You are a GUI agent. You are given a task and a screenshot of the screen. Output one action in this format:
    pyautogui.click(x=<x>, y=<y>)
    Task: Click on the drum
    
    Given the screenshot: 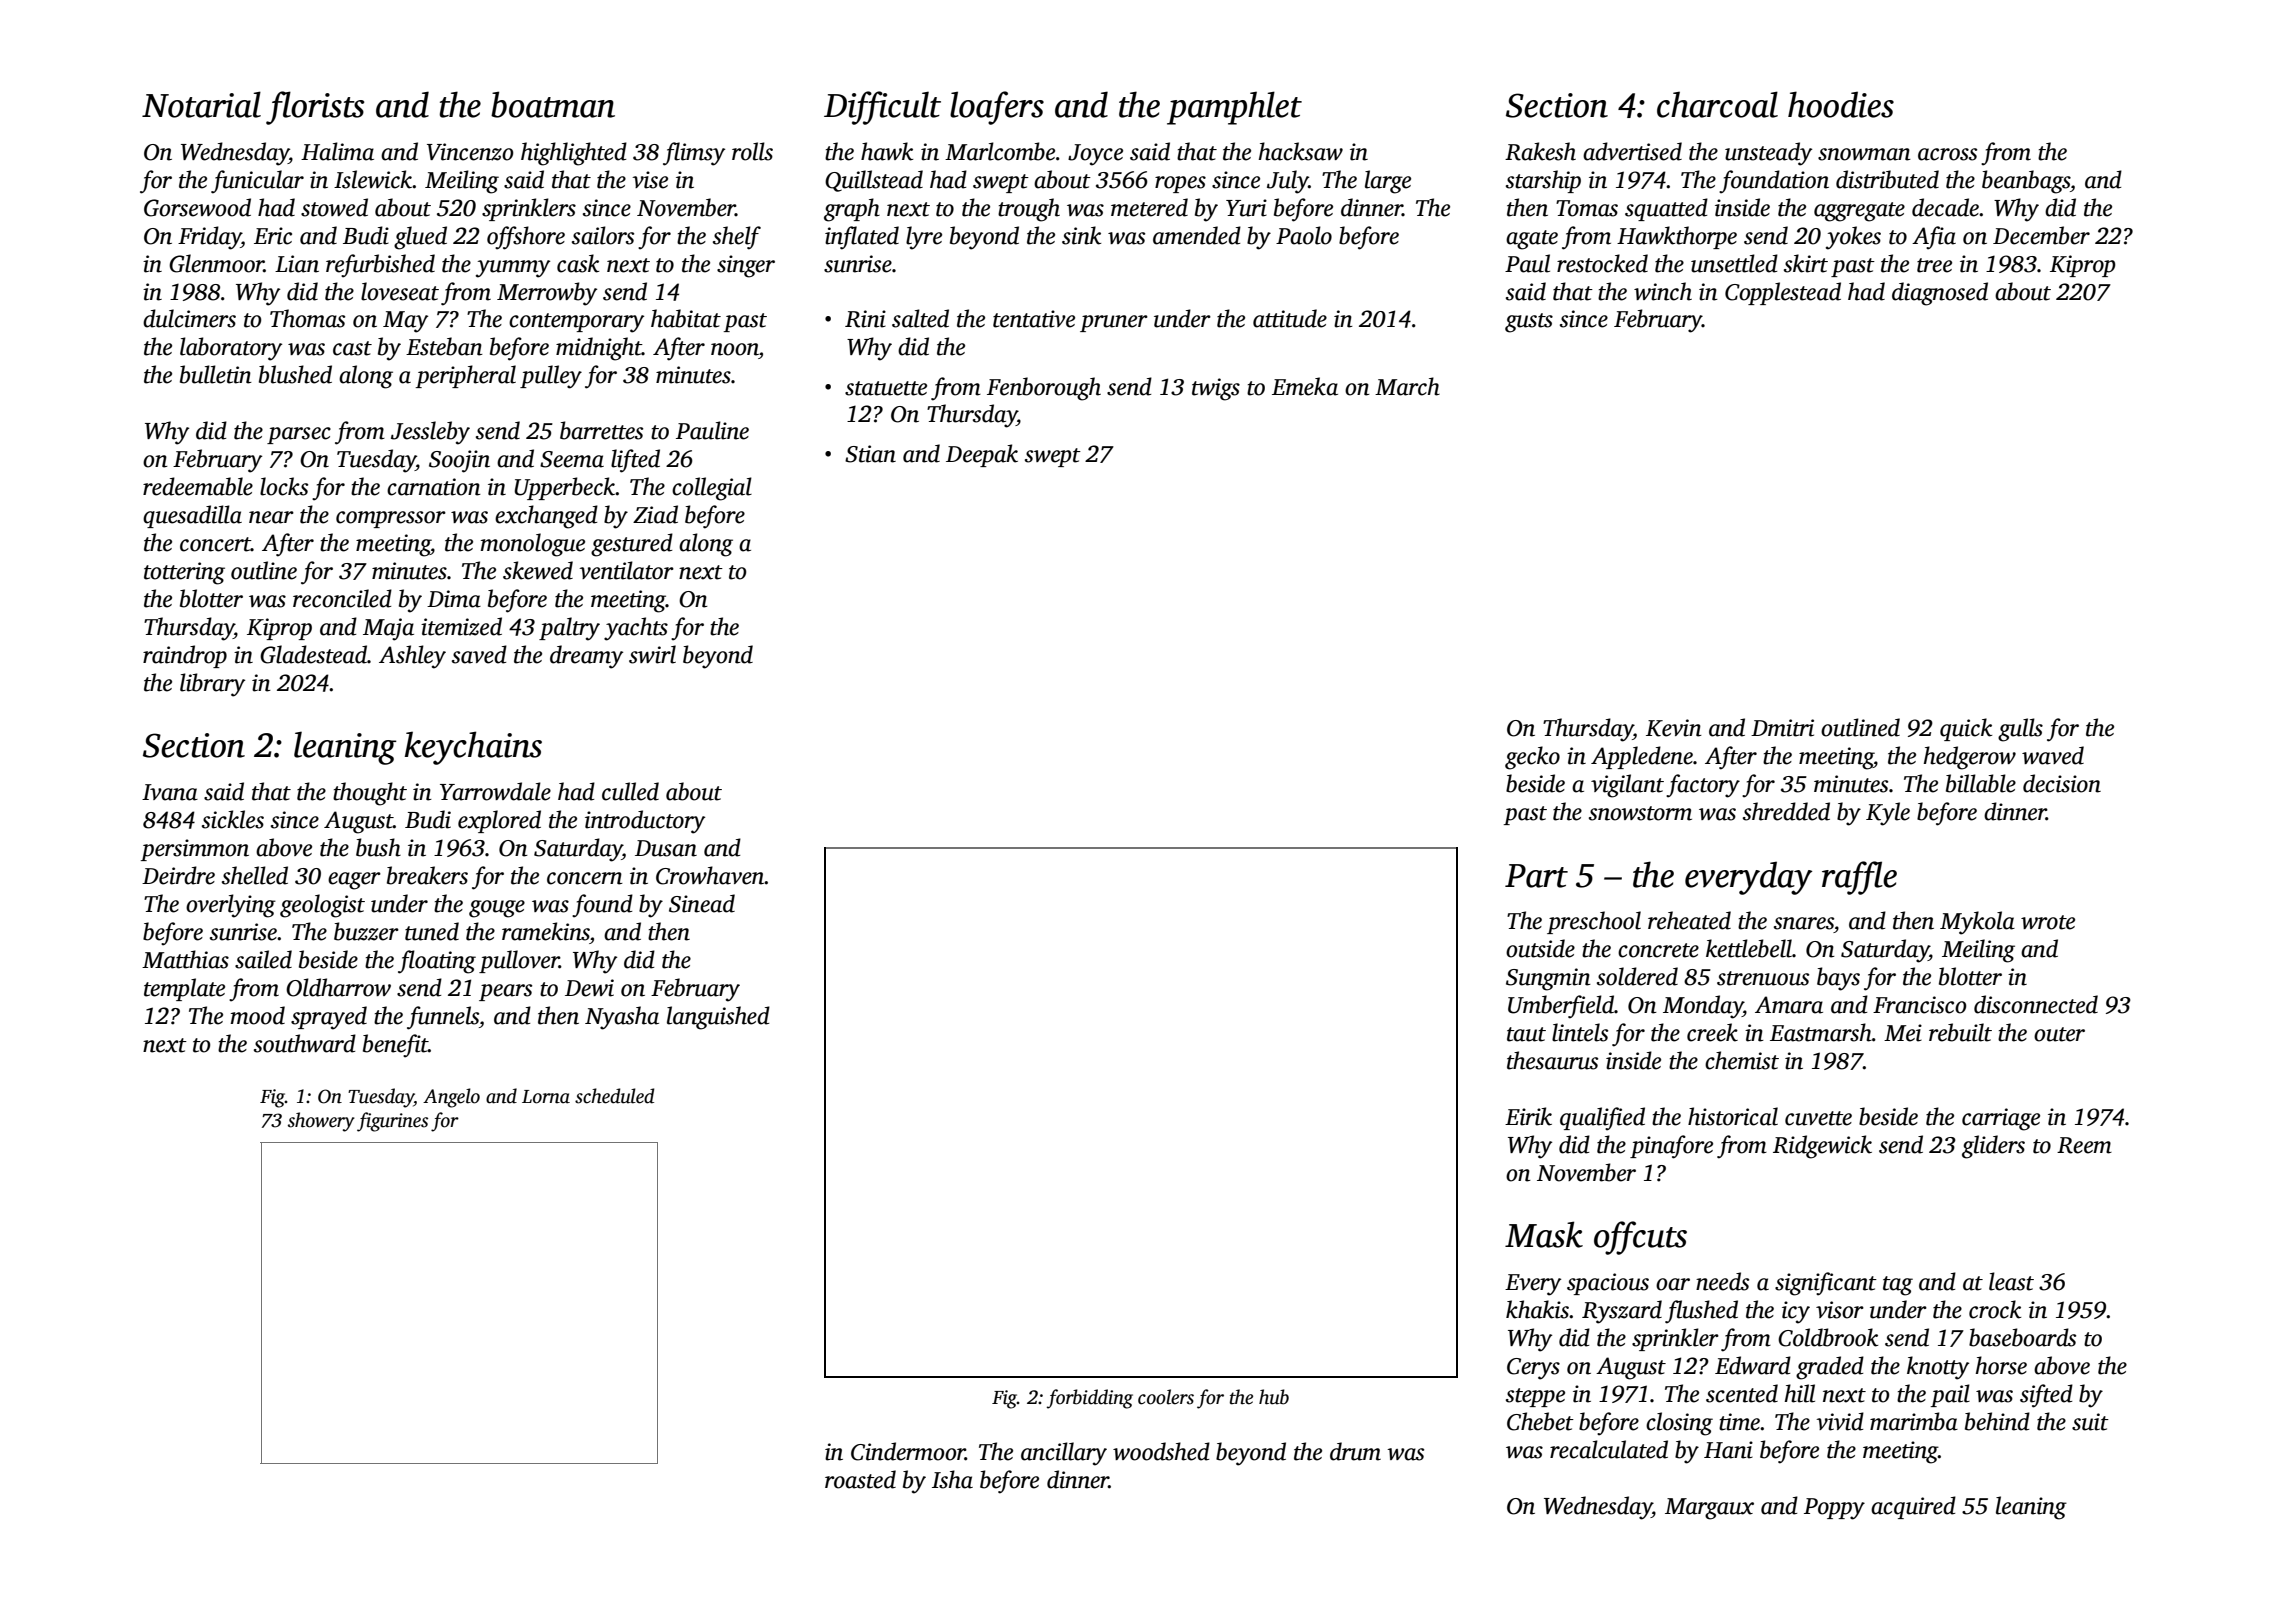 What is the action you would take?
    pyautogui.click(x=1355, y=1451)
